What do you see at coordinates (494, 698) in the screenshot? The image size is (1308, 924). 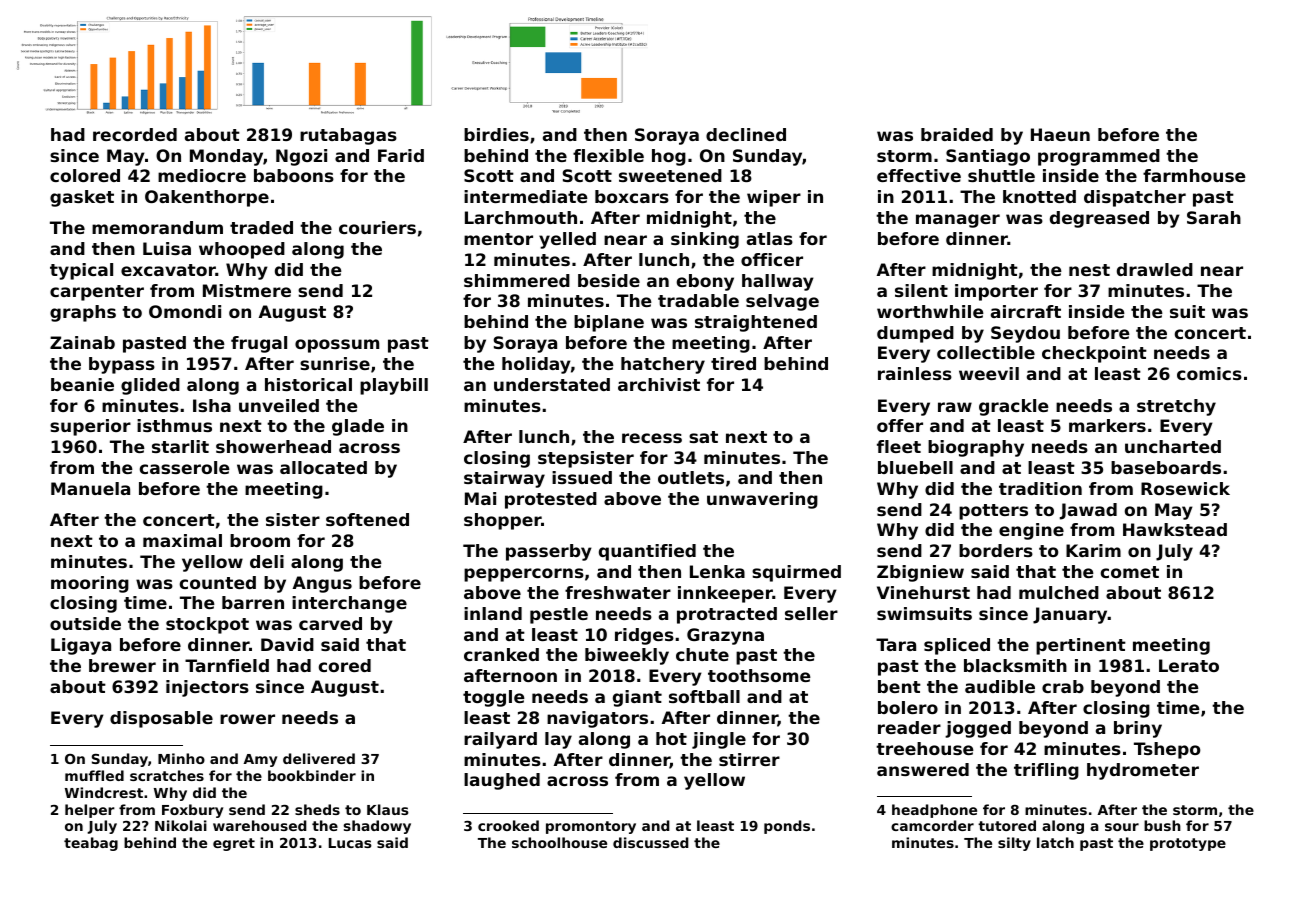 I see `toggle` at bounding box center [494, 698].
